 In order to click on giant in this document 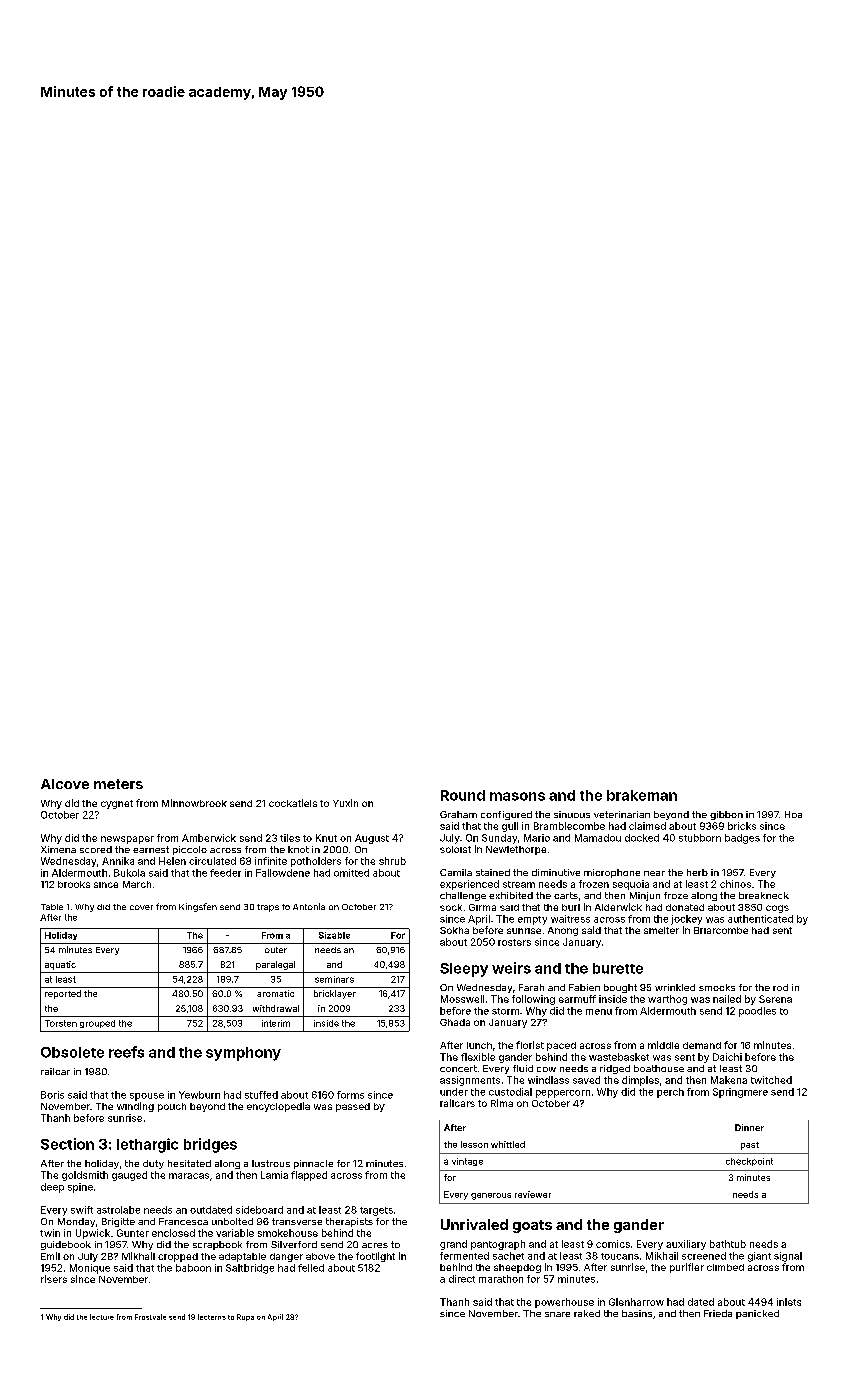, I will do `click(759, 1257)`.
